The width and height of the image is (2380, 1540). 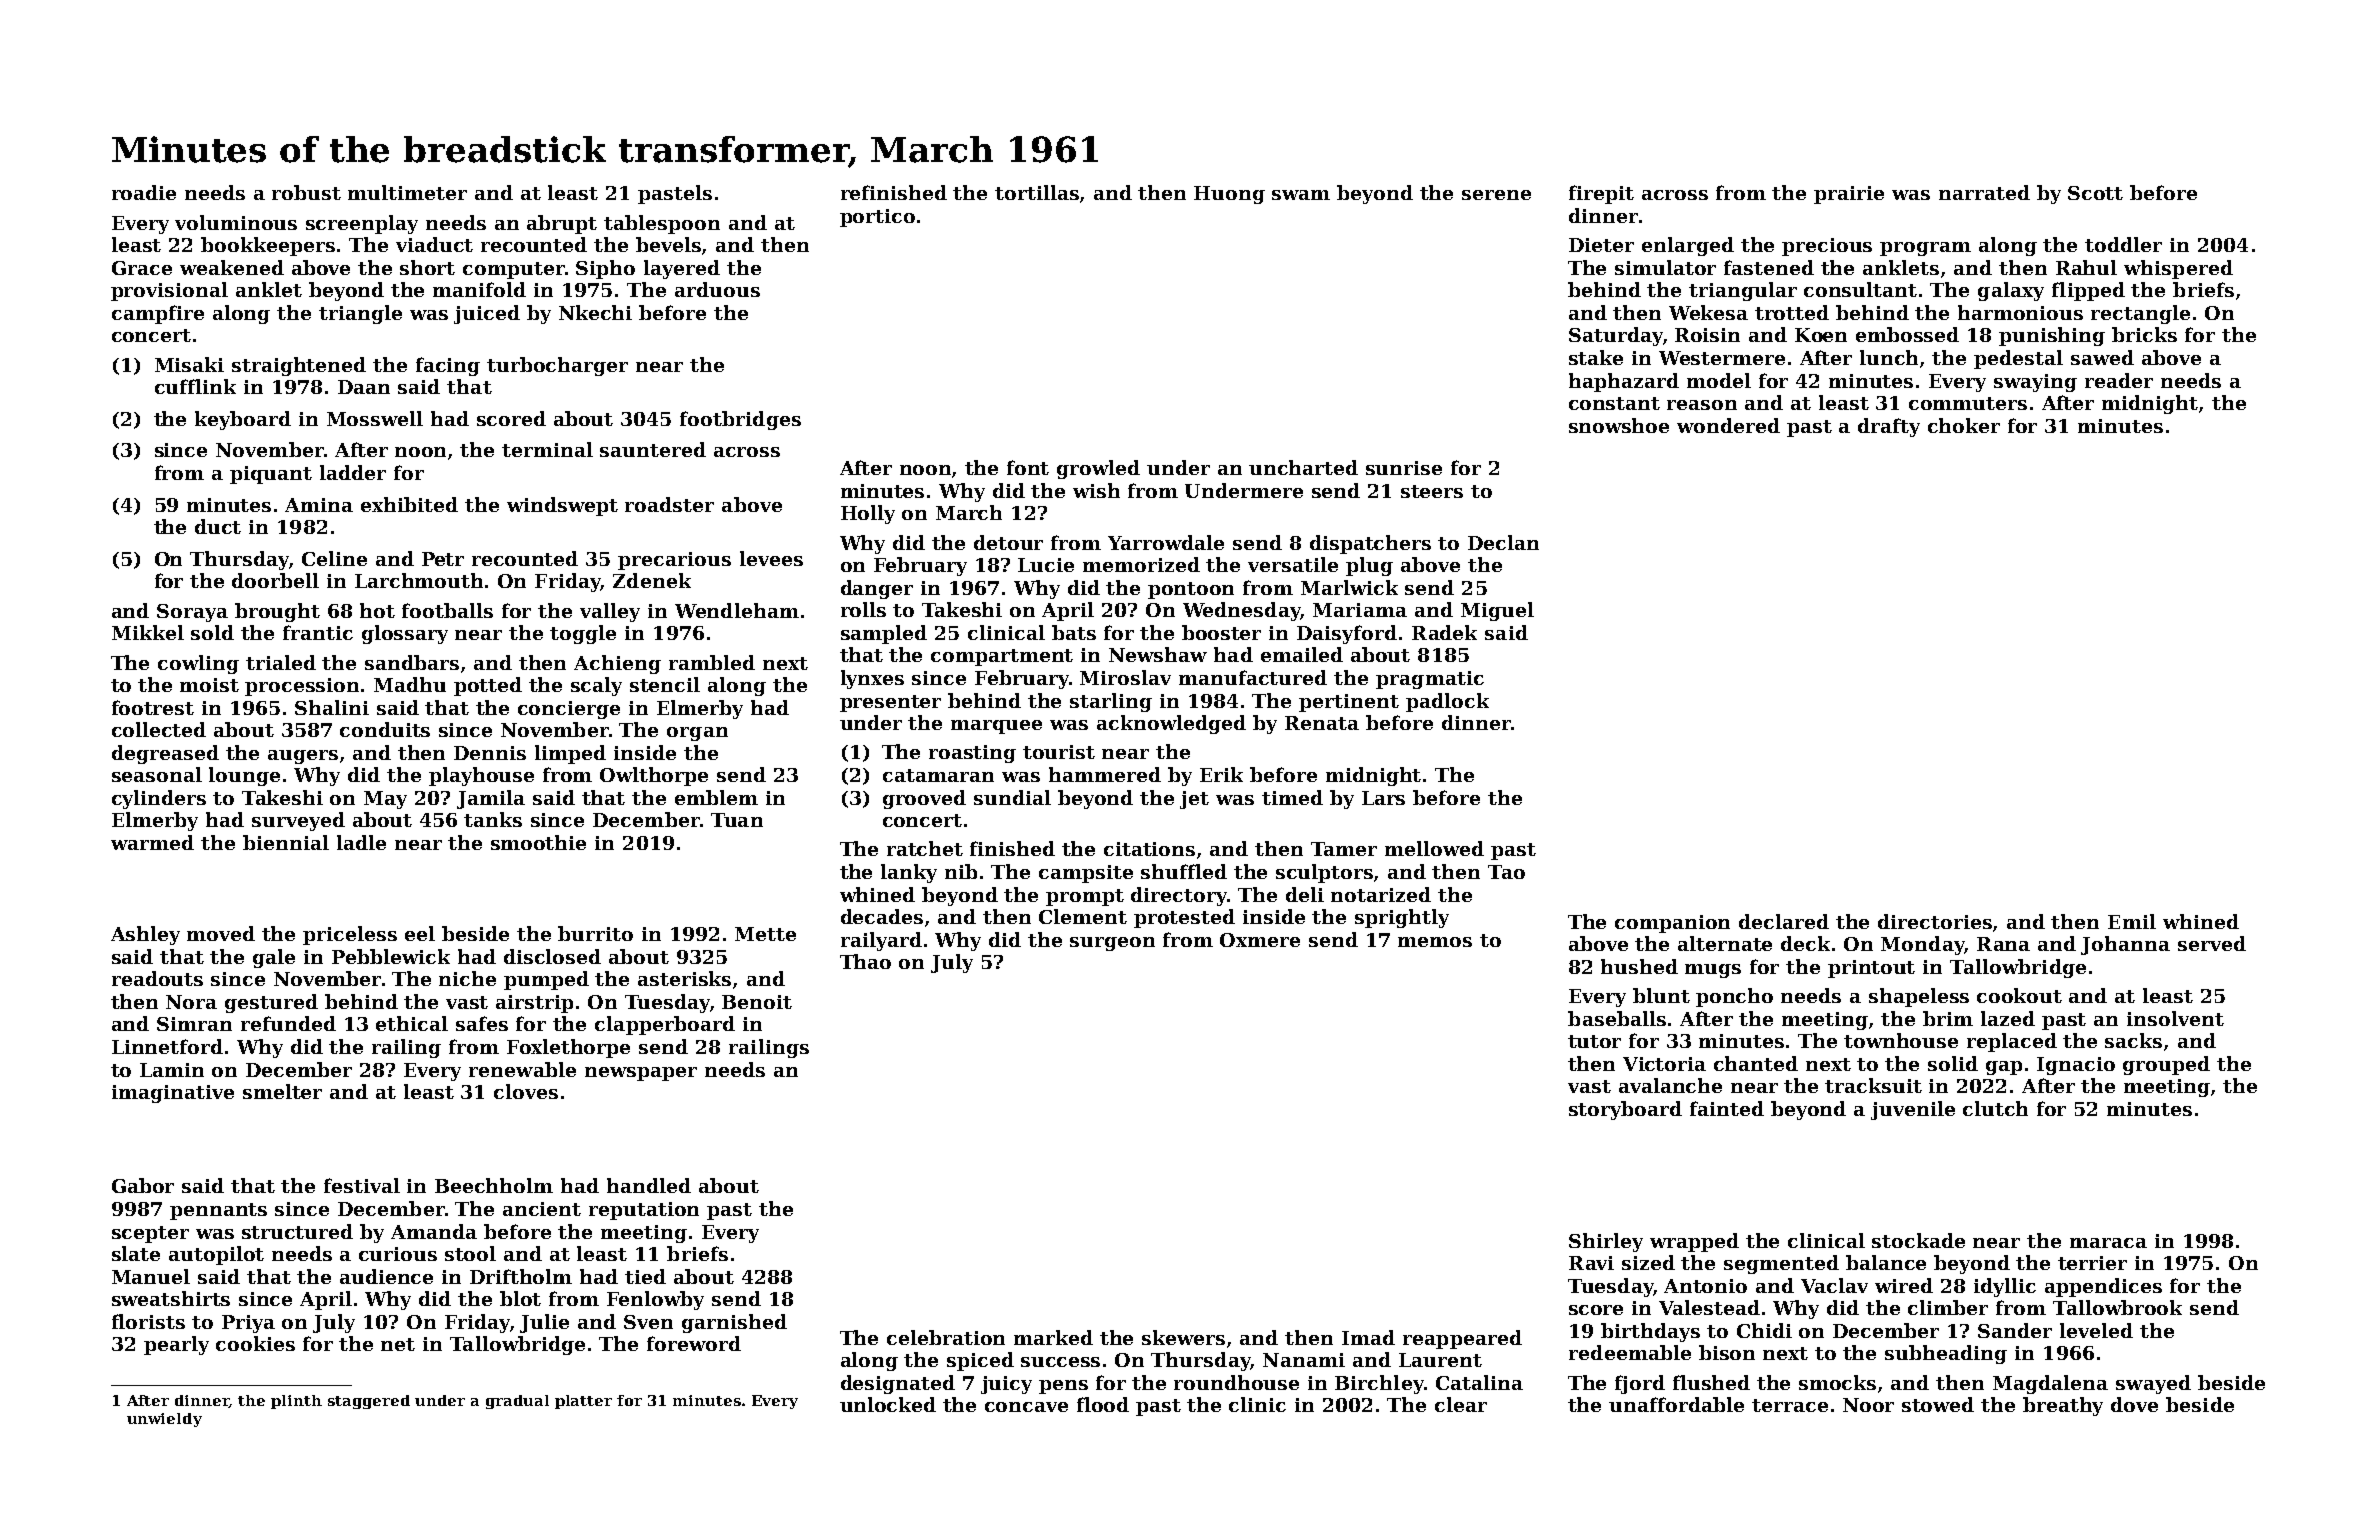 I want to click on niche, so click(x=467, y=978).
